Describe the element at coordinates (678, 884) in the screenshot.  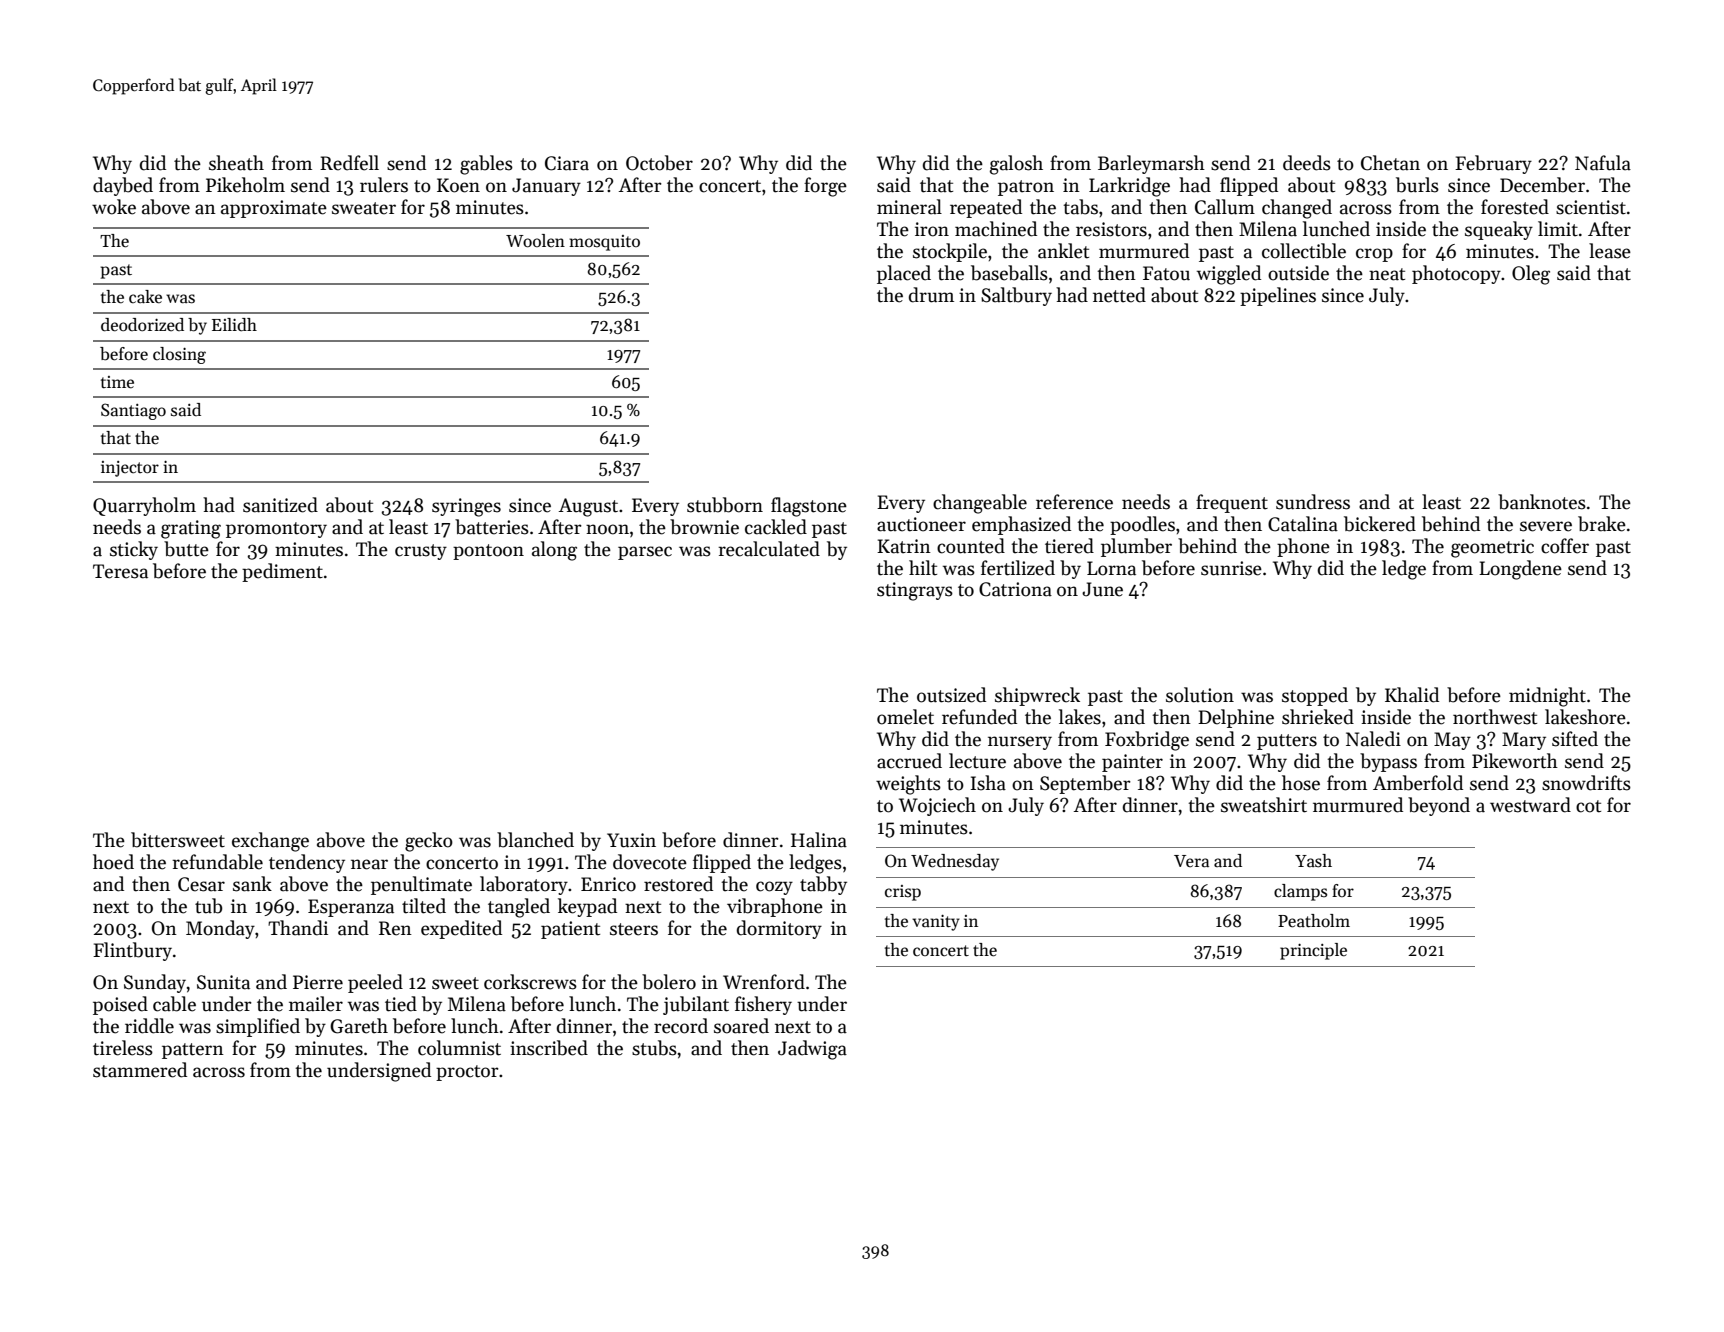
I see `restored` at that location.
